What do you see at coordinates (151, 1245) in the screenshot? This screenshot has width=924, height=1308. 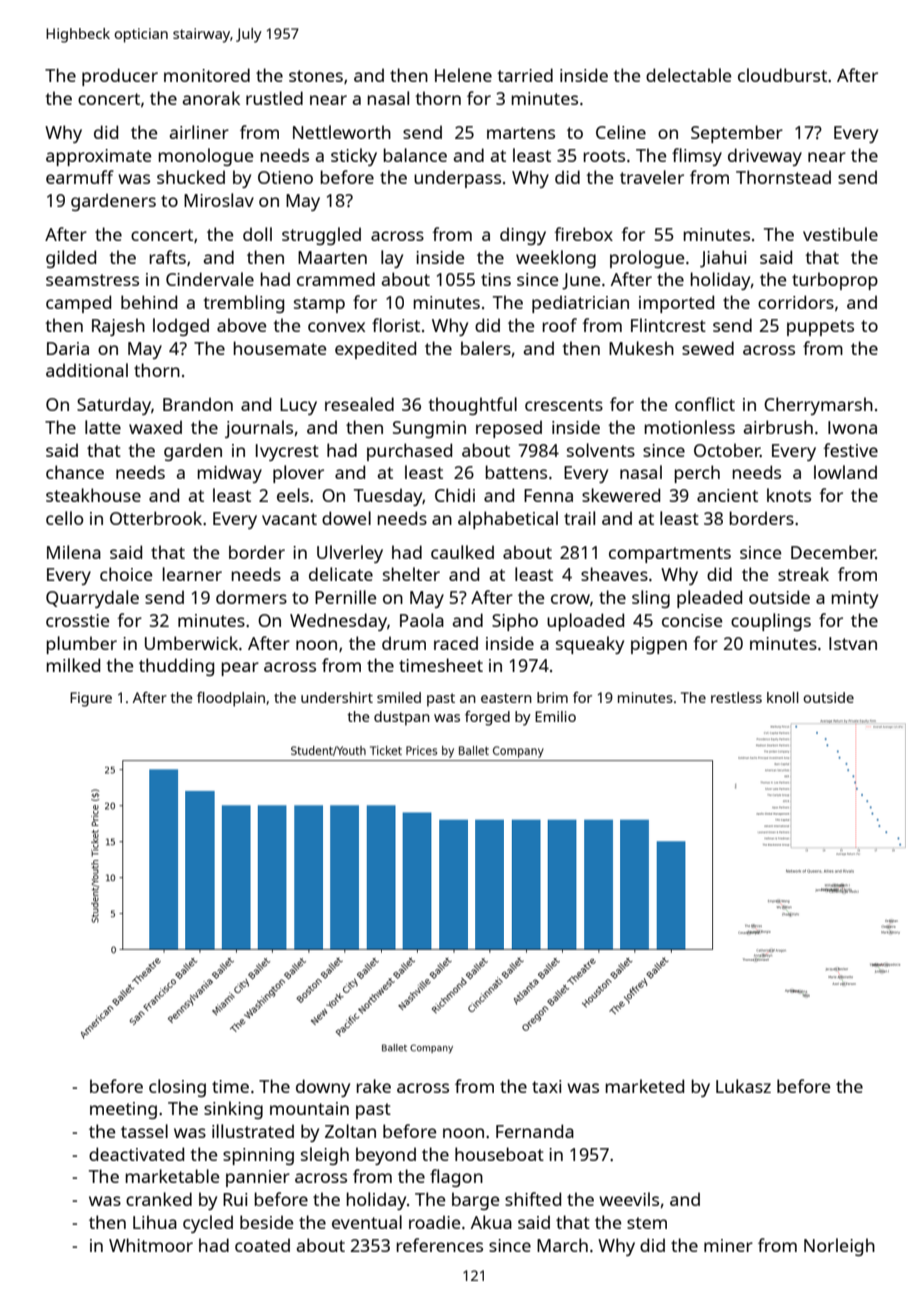 I see `Whitmoor` at bounding box center [151, 1245].
